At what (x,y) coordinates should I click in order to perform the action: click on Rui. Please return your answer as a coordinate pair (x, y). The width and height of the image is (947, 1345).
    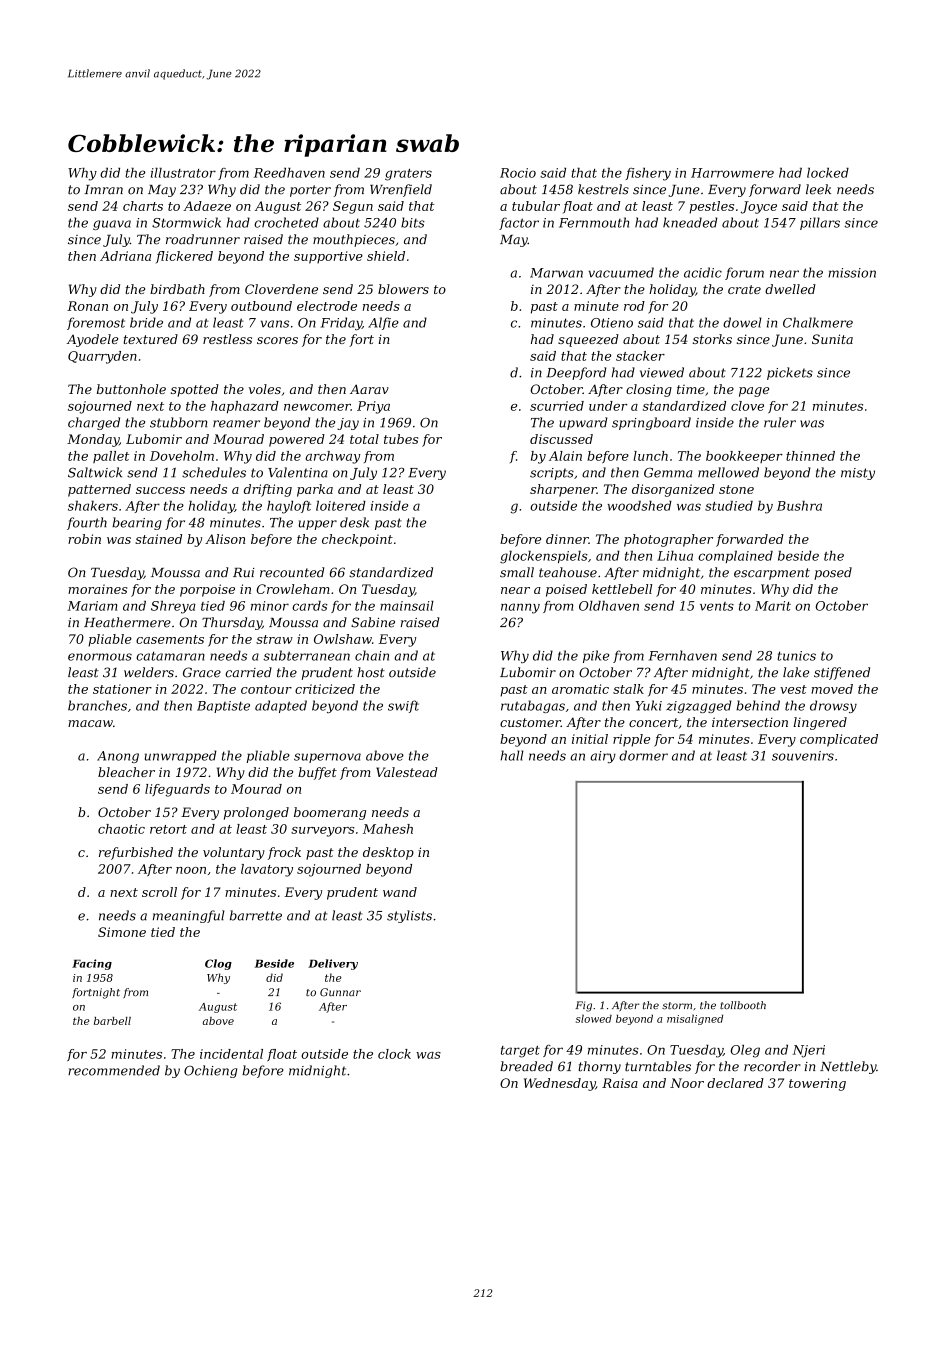
    Looking at the image, I should click on (243, 573).
